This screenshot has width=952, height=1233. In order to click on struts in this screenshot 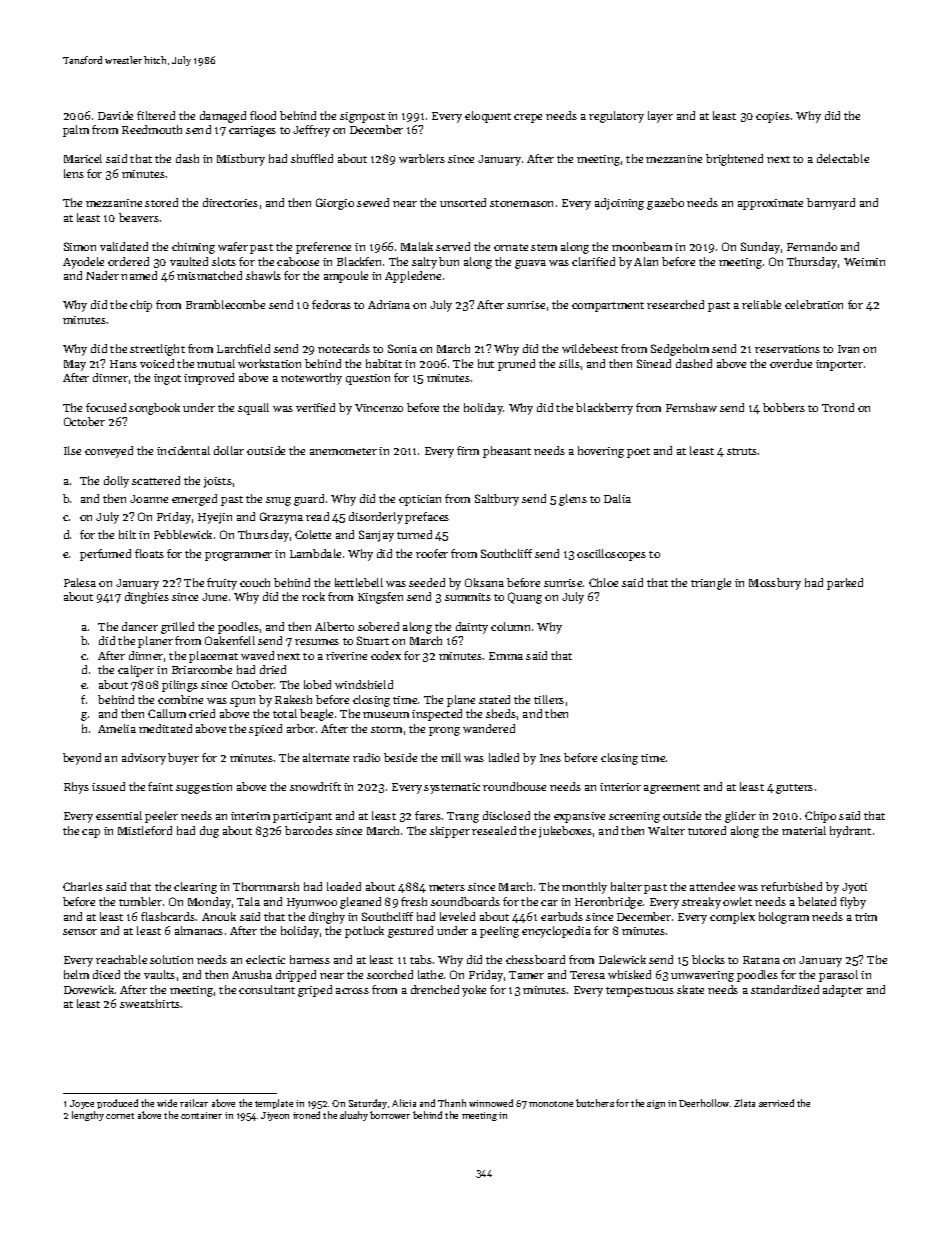, I will do `click(742, 451)`.
